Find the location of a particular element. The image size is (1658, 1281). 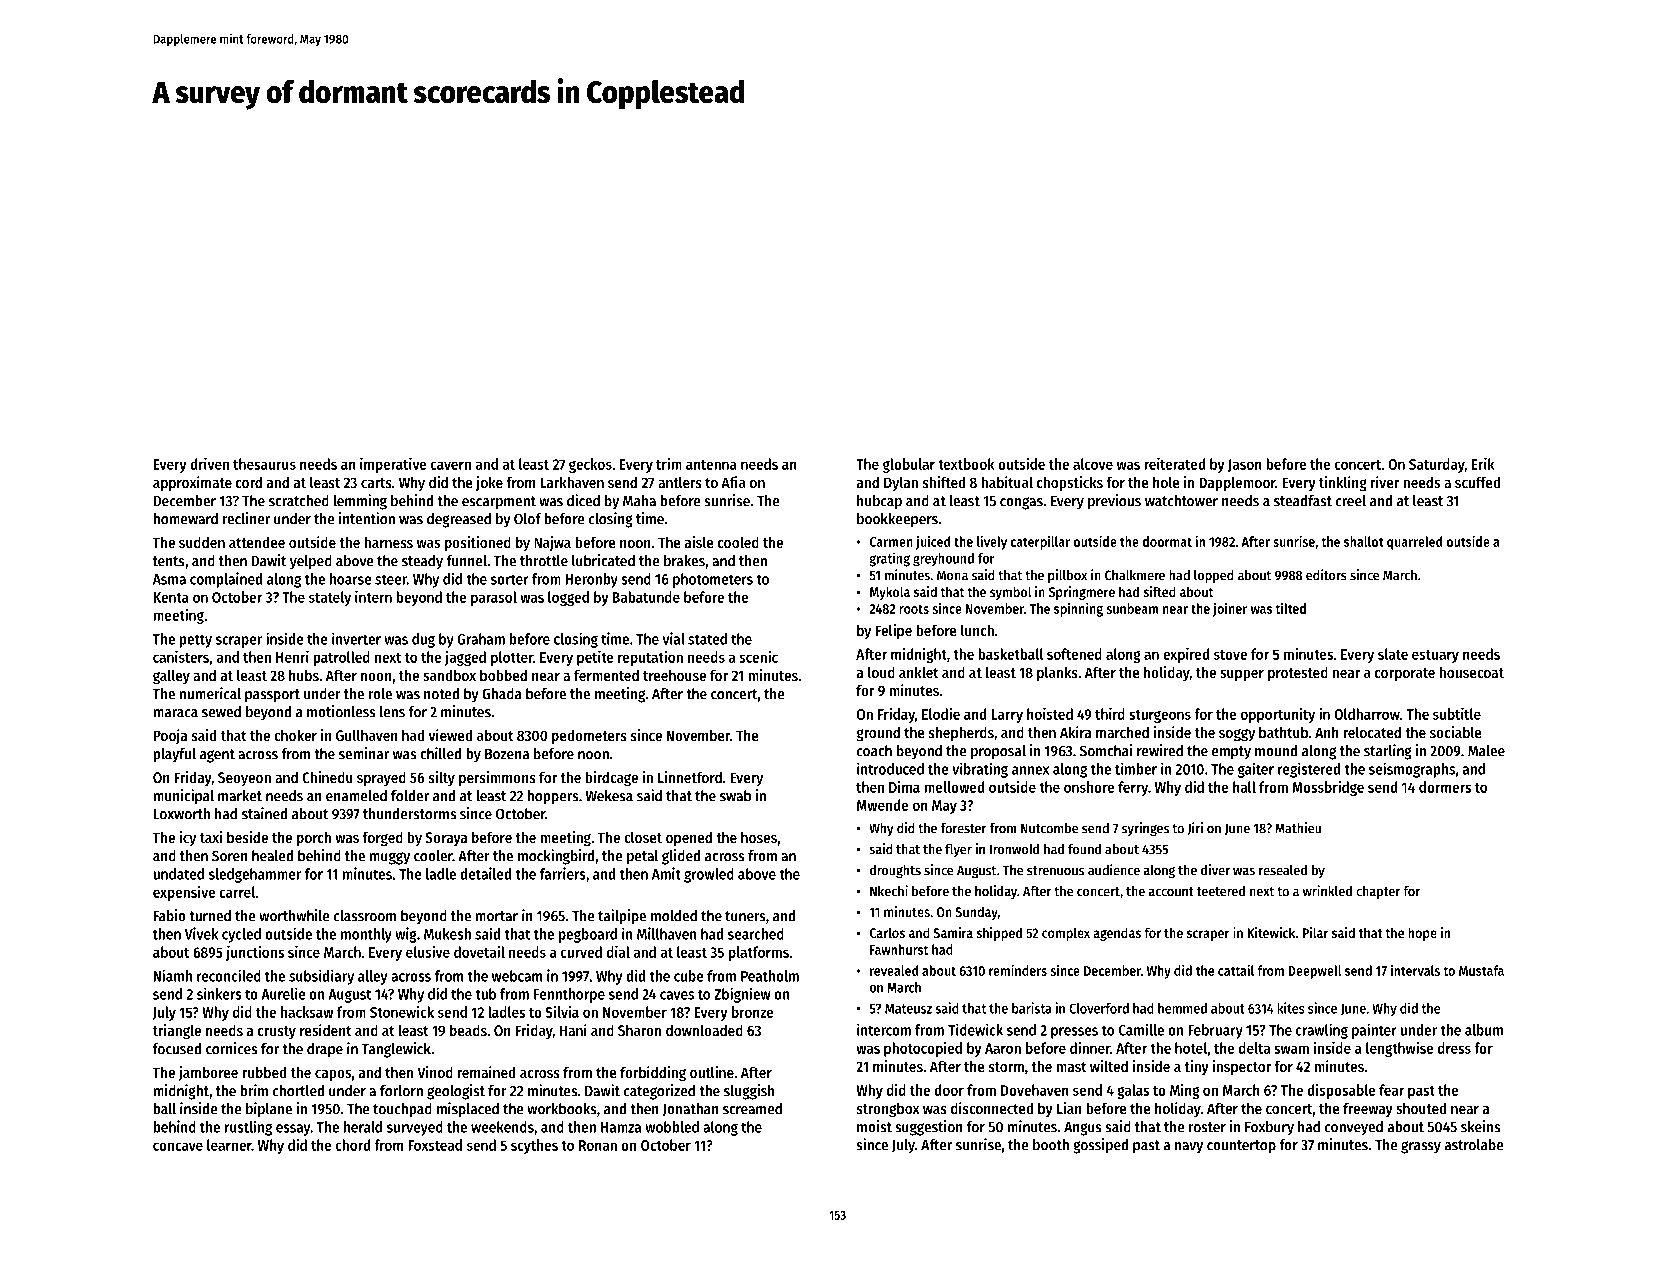

droughts is located at coordinates (895, 871).
